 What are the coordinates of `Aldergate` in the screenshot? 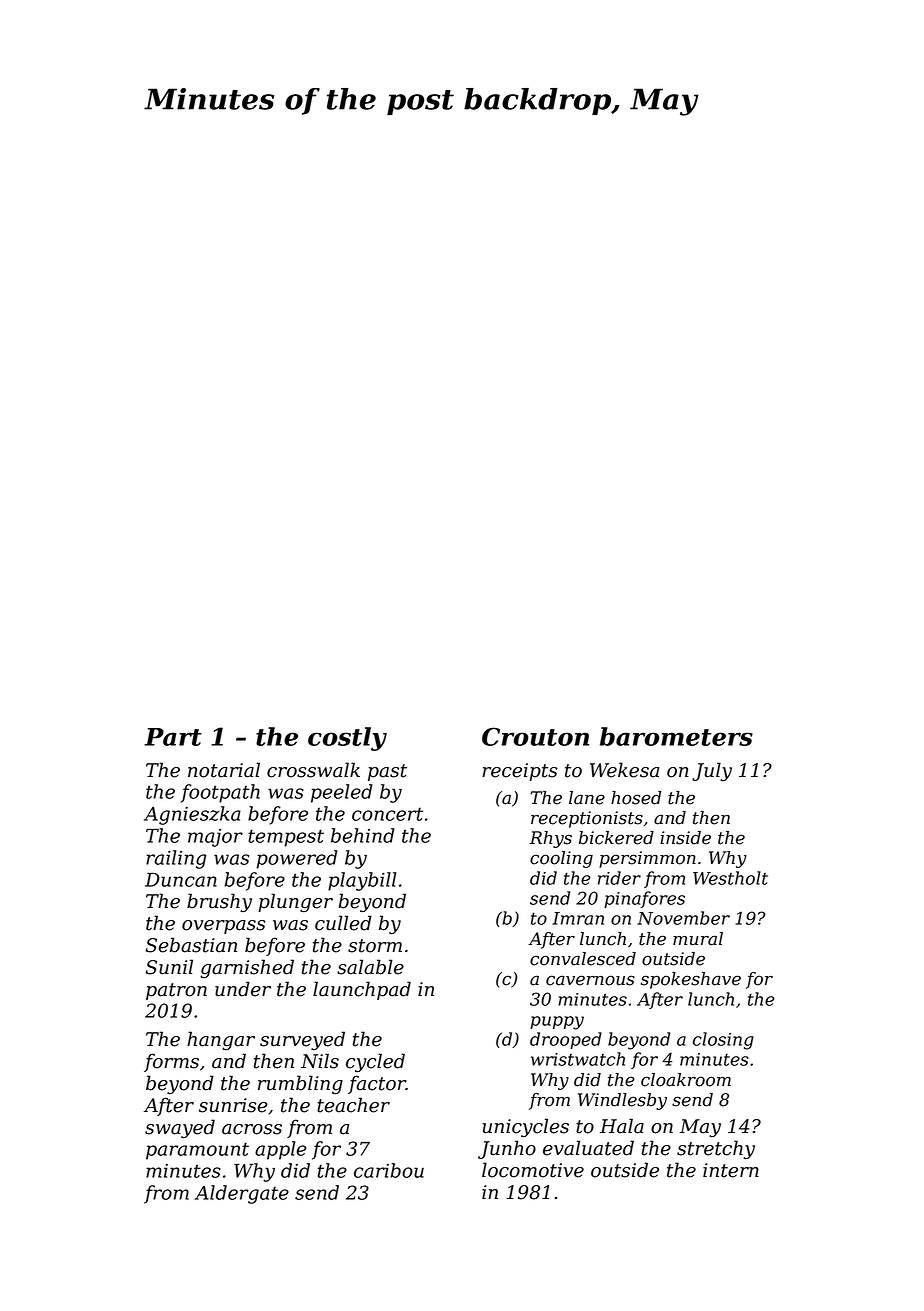 It's located at (242, 1194).
